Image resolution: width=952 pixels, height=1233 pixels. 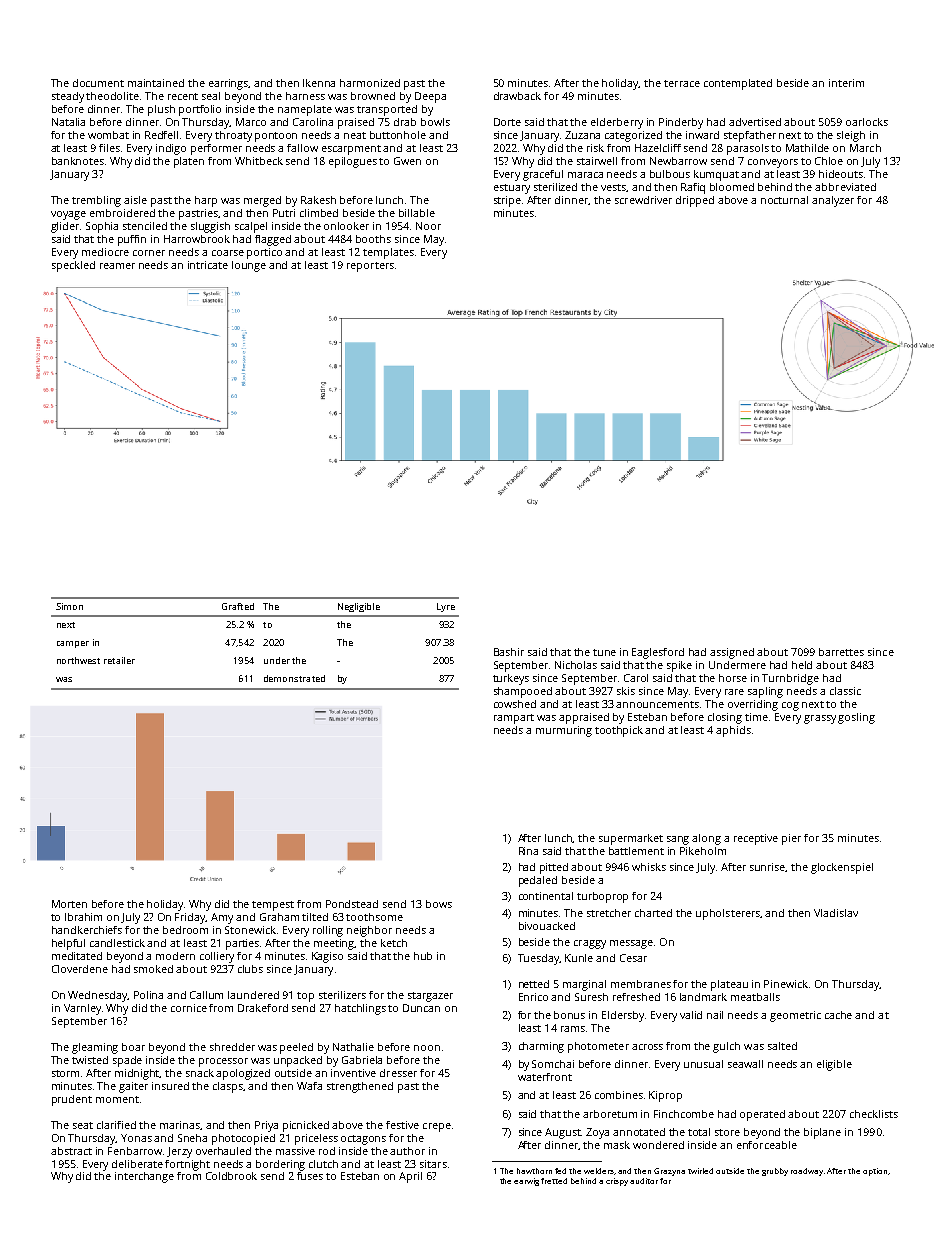 I want to click on reporters, so click(x=370, y=267).
